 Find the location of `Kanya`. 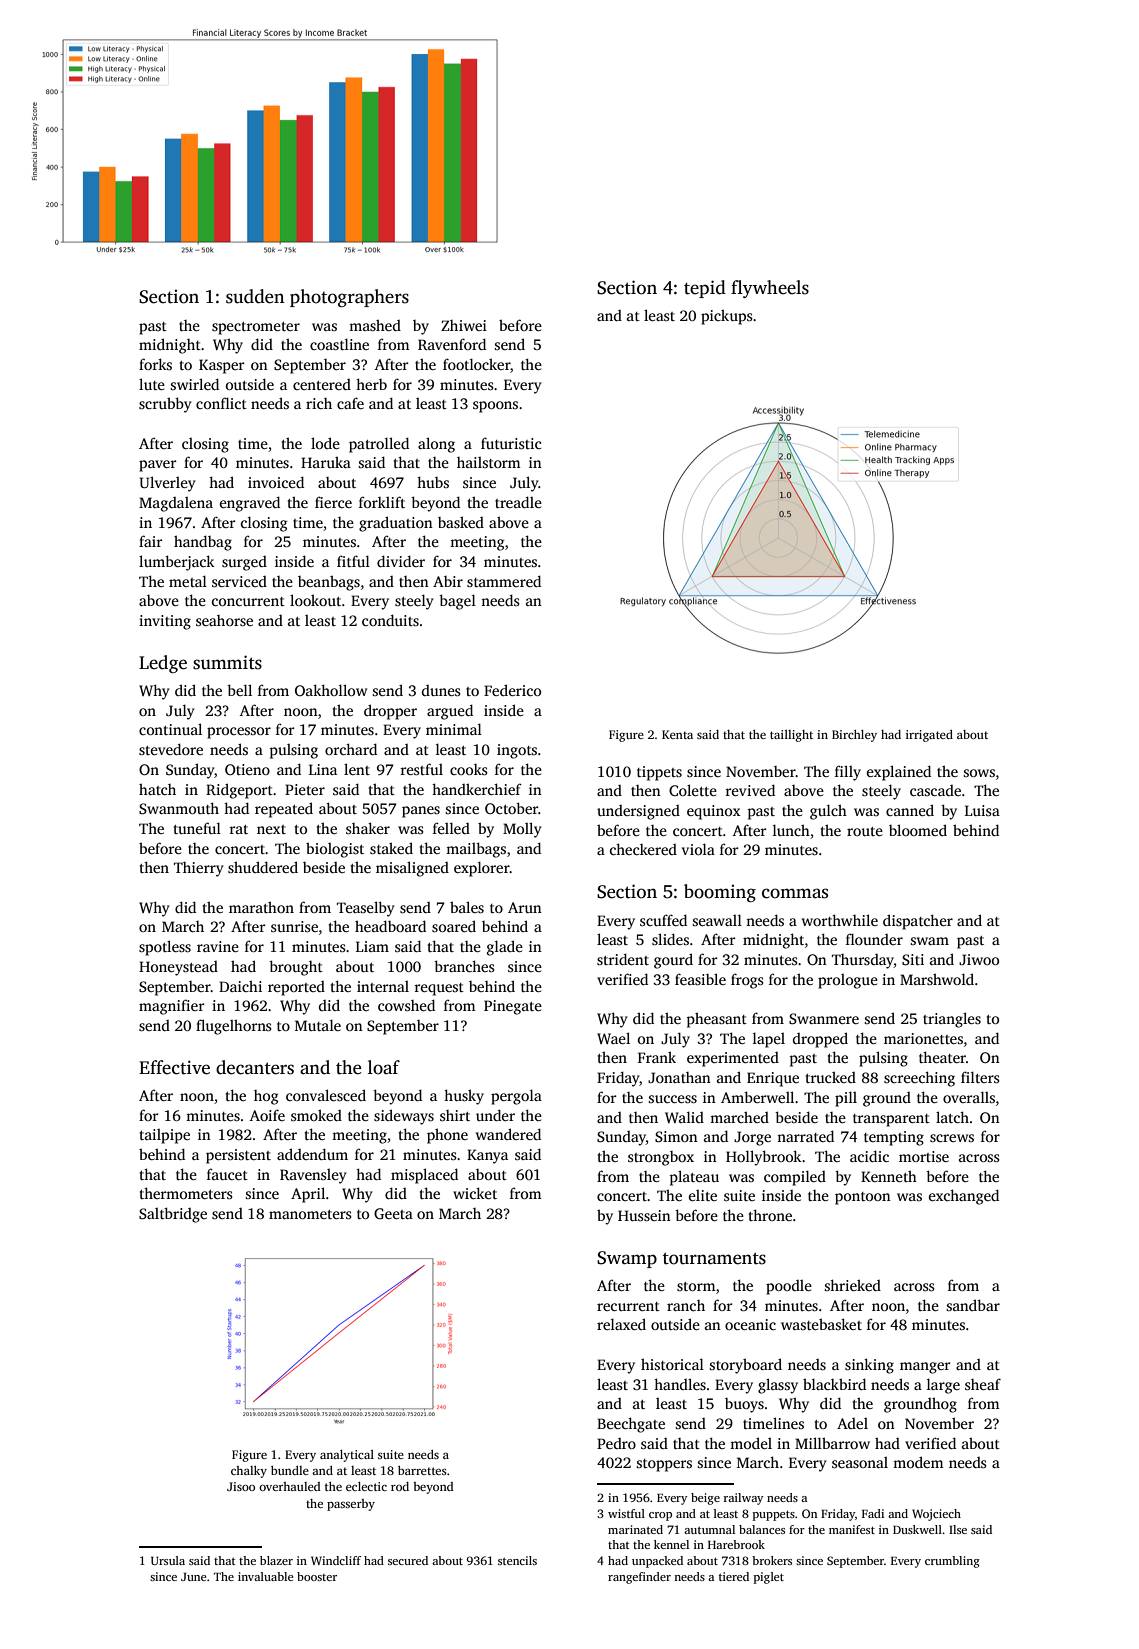

Kanya is located at coordinates (487, 1156).
